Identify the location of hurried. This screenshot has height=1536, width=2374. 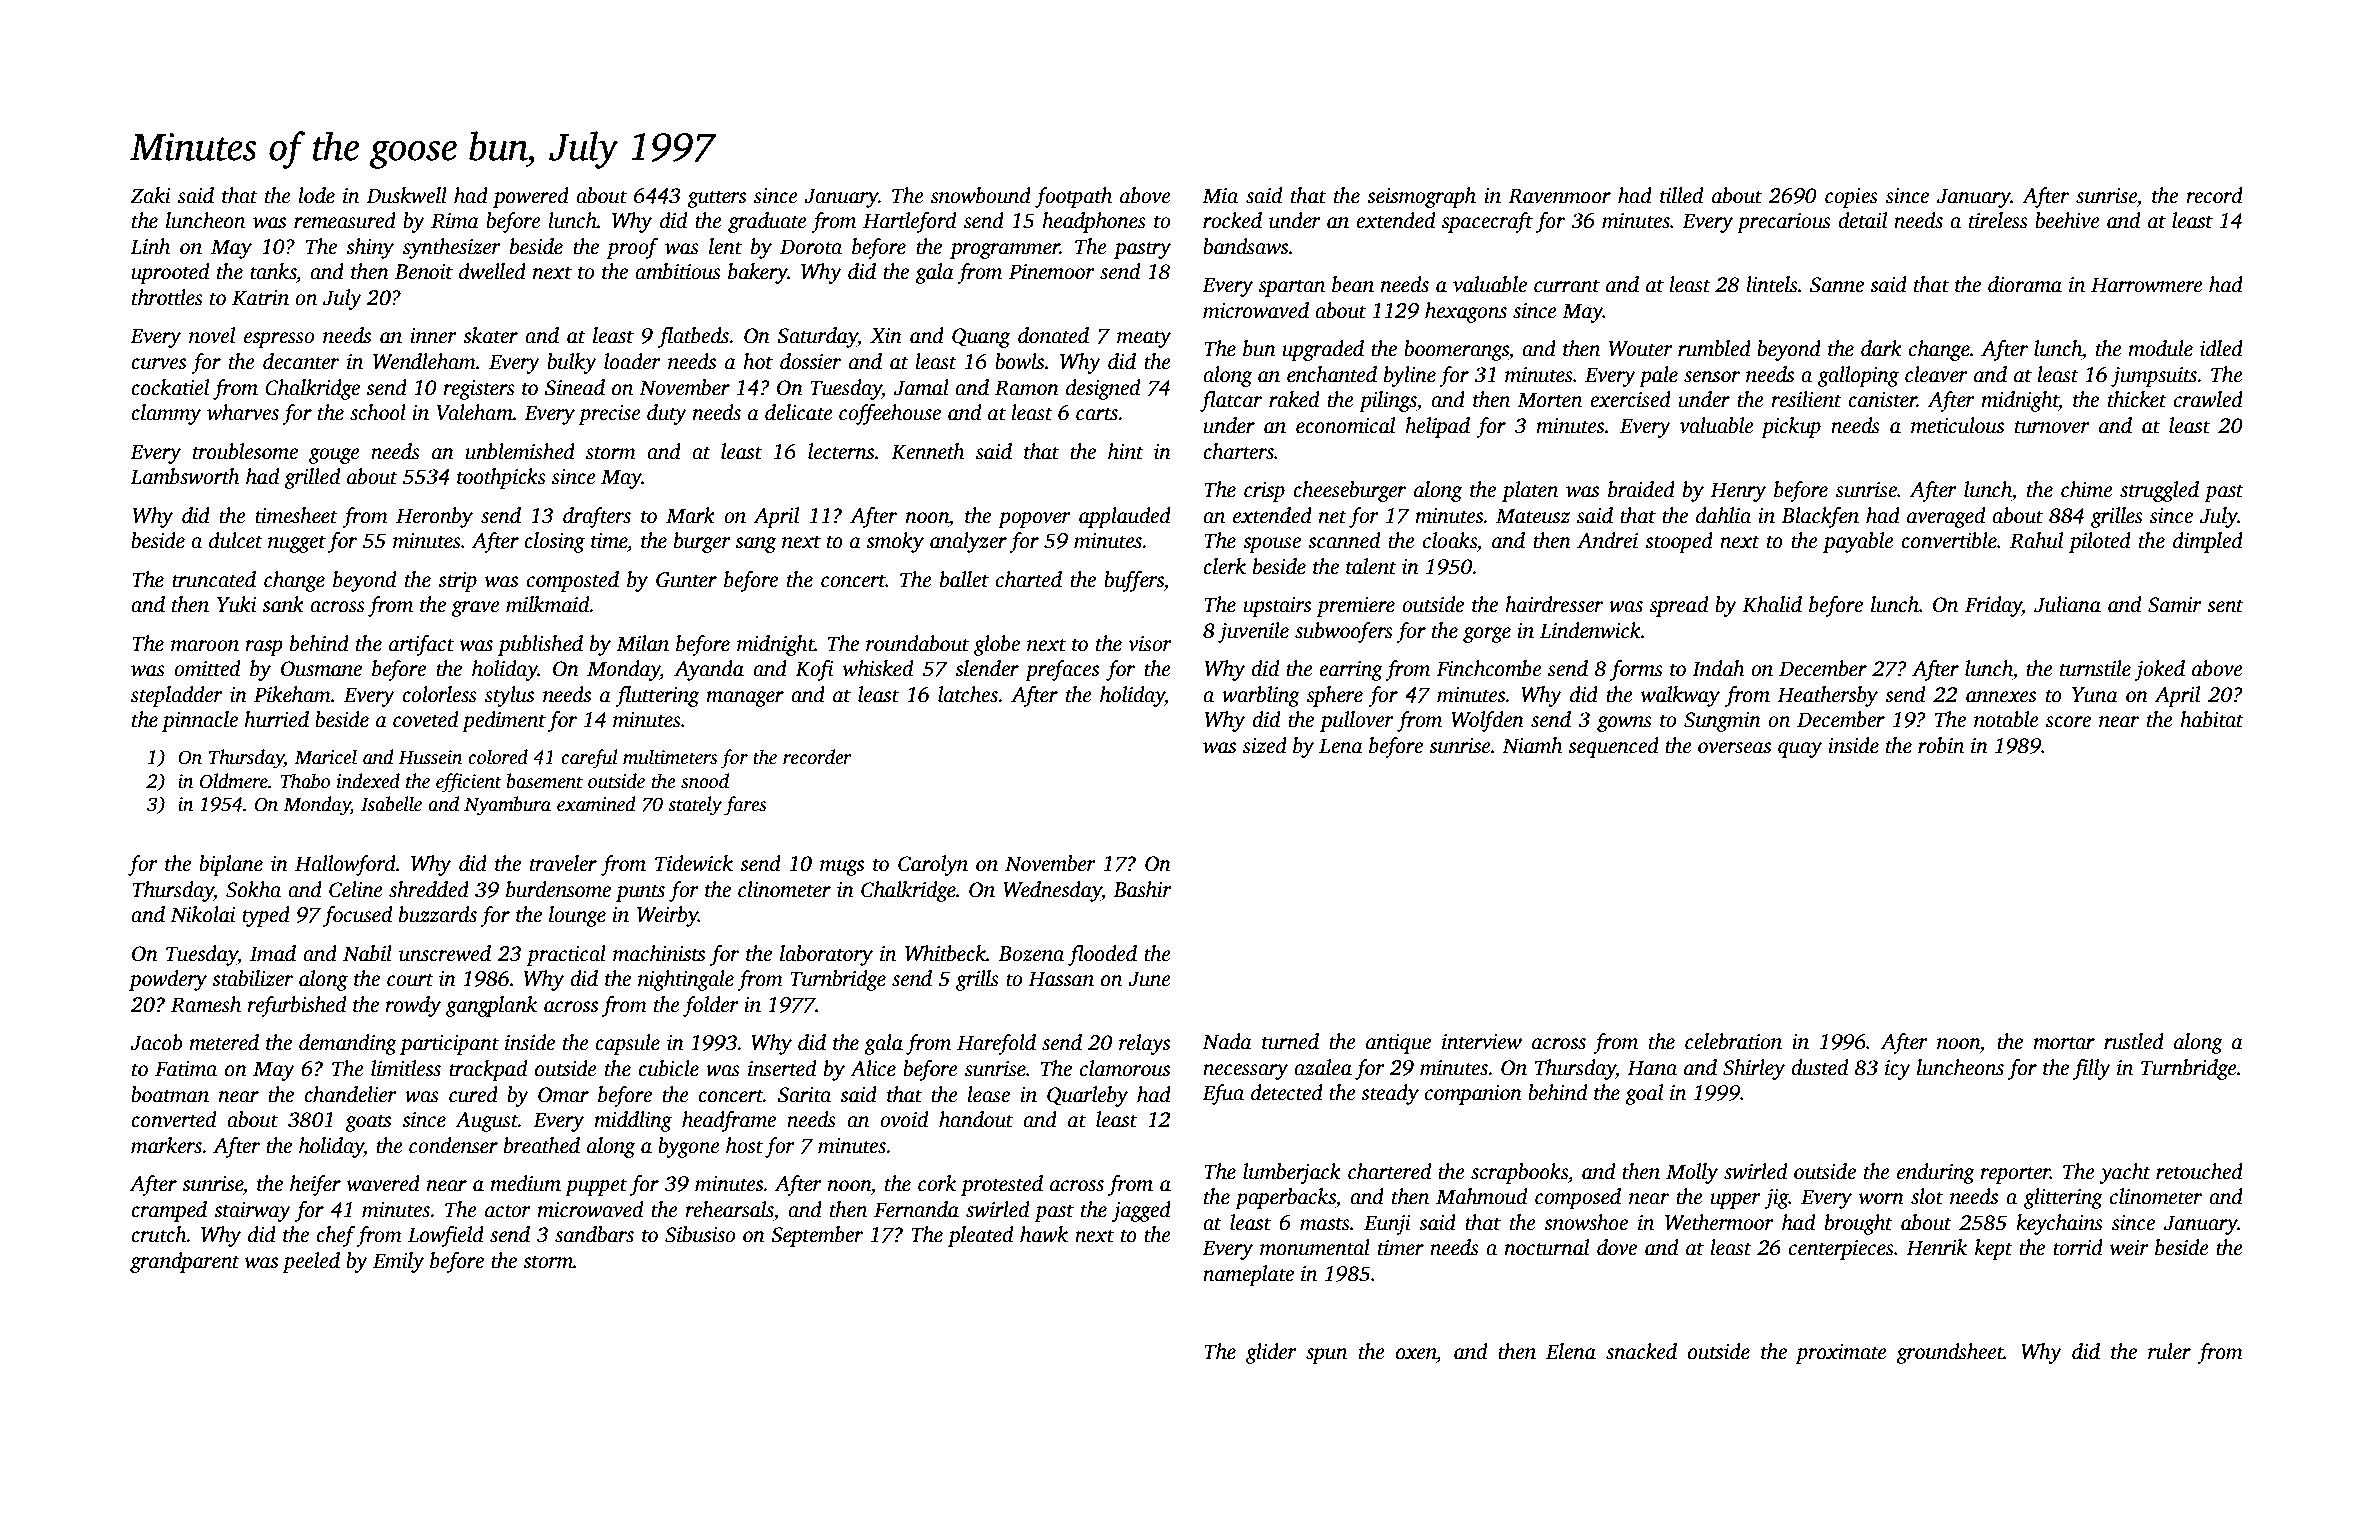
(276, 719).
